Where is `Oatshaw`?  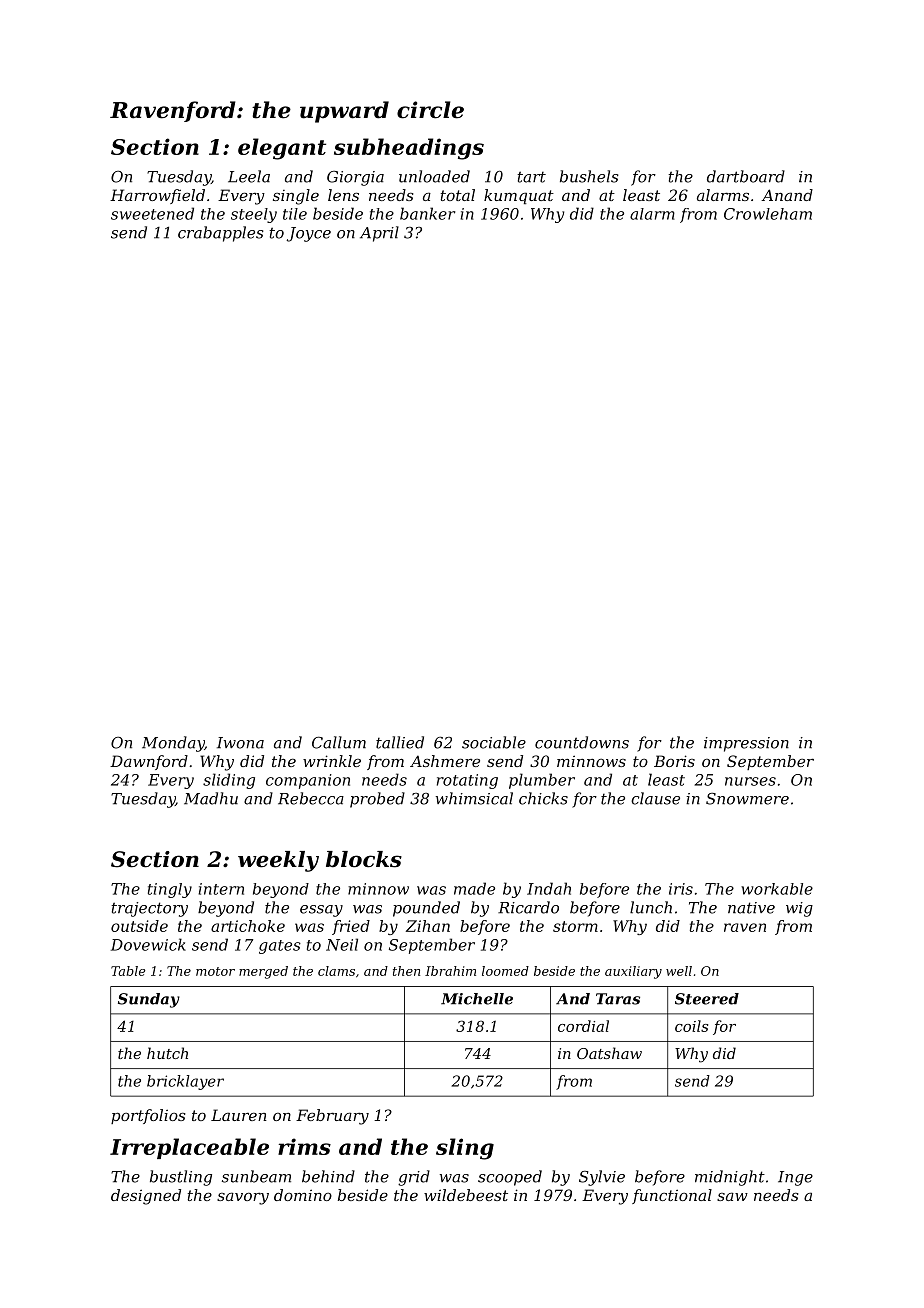 Oatshaw is located at coordinates (609, 1053).
